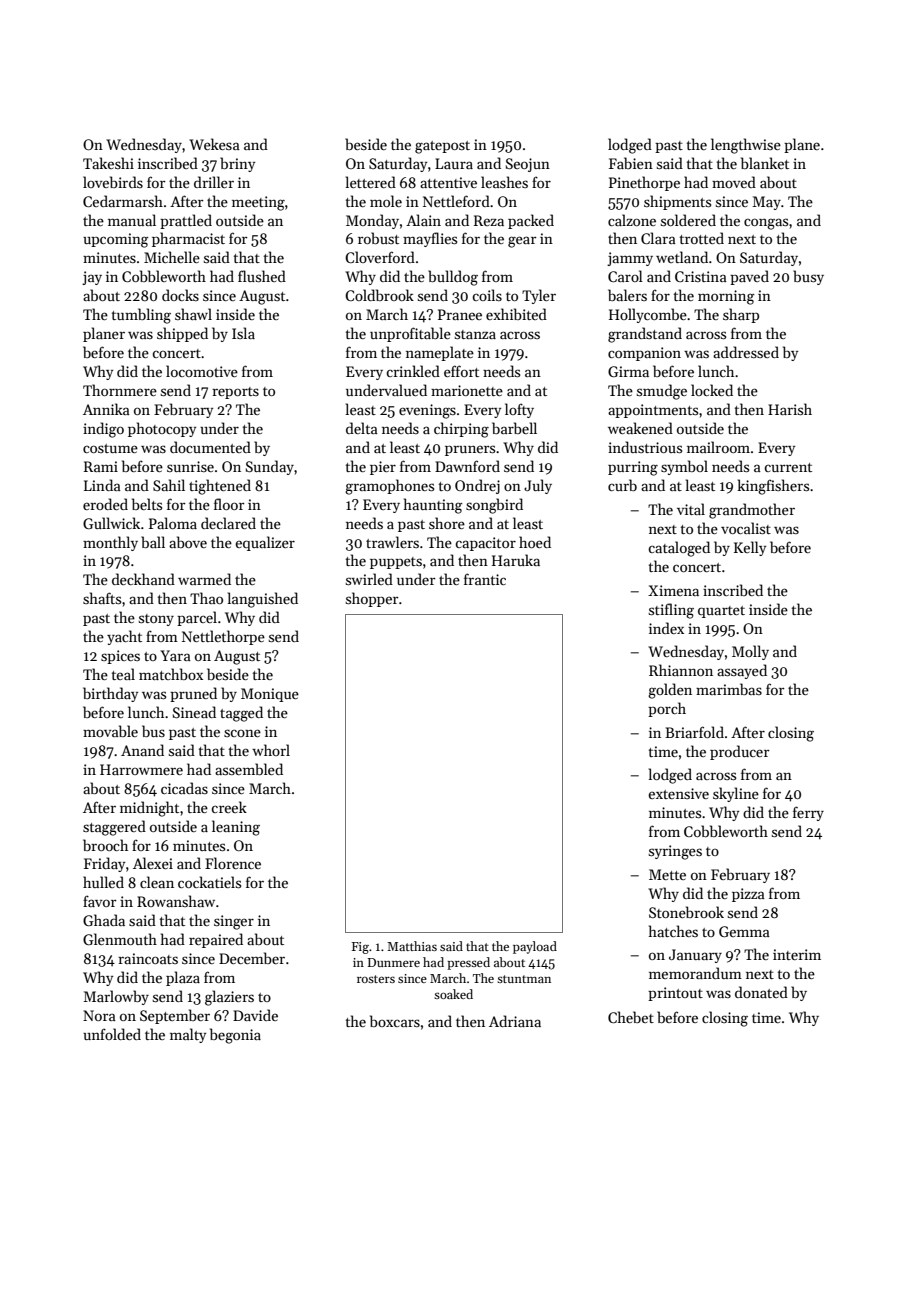 This page has height=1316, width=908. What do you see at coordinates (712, 390) in the page?
I see `locked` at bounding box center [712, 390].
